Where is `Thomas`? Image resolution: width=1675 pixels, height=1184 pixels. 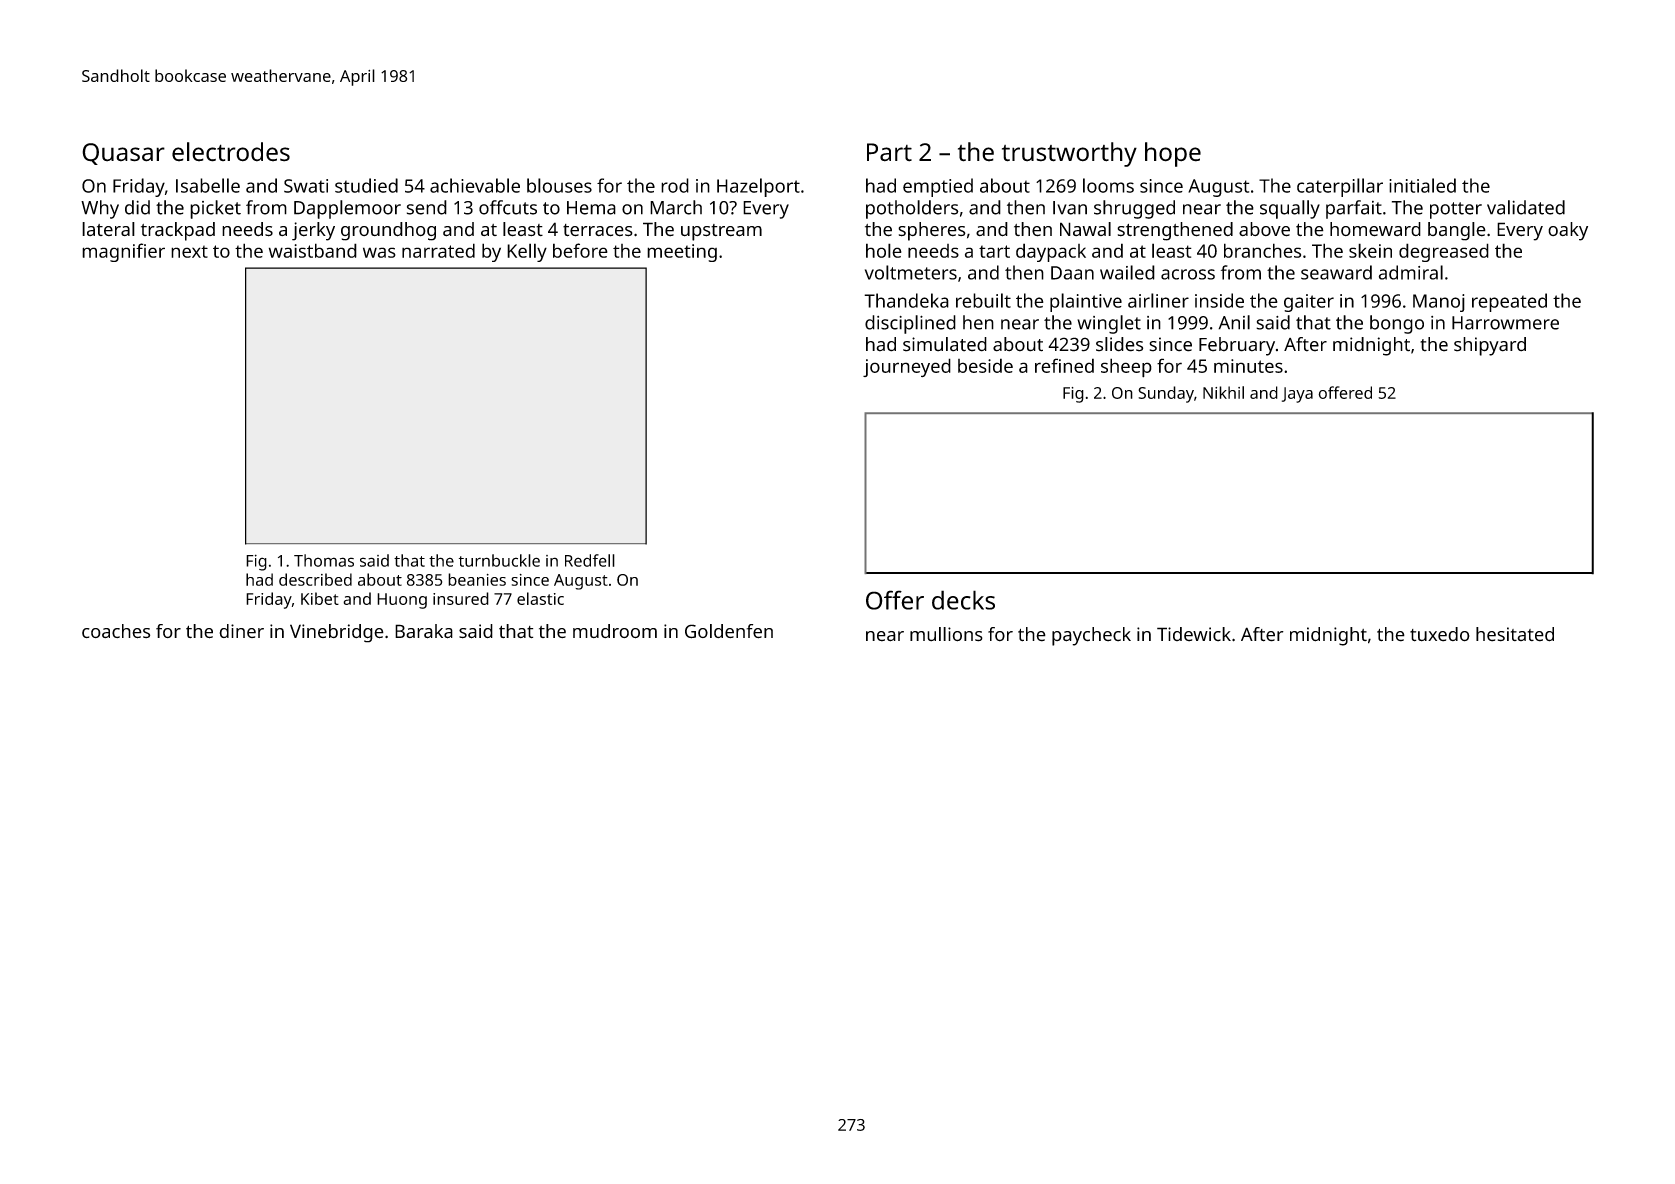
Thomas is located at coordinates (324, 560).
